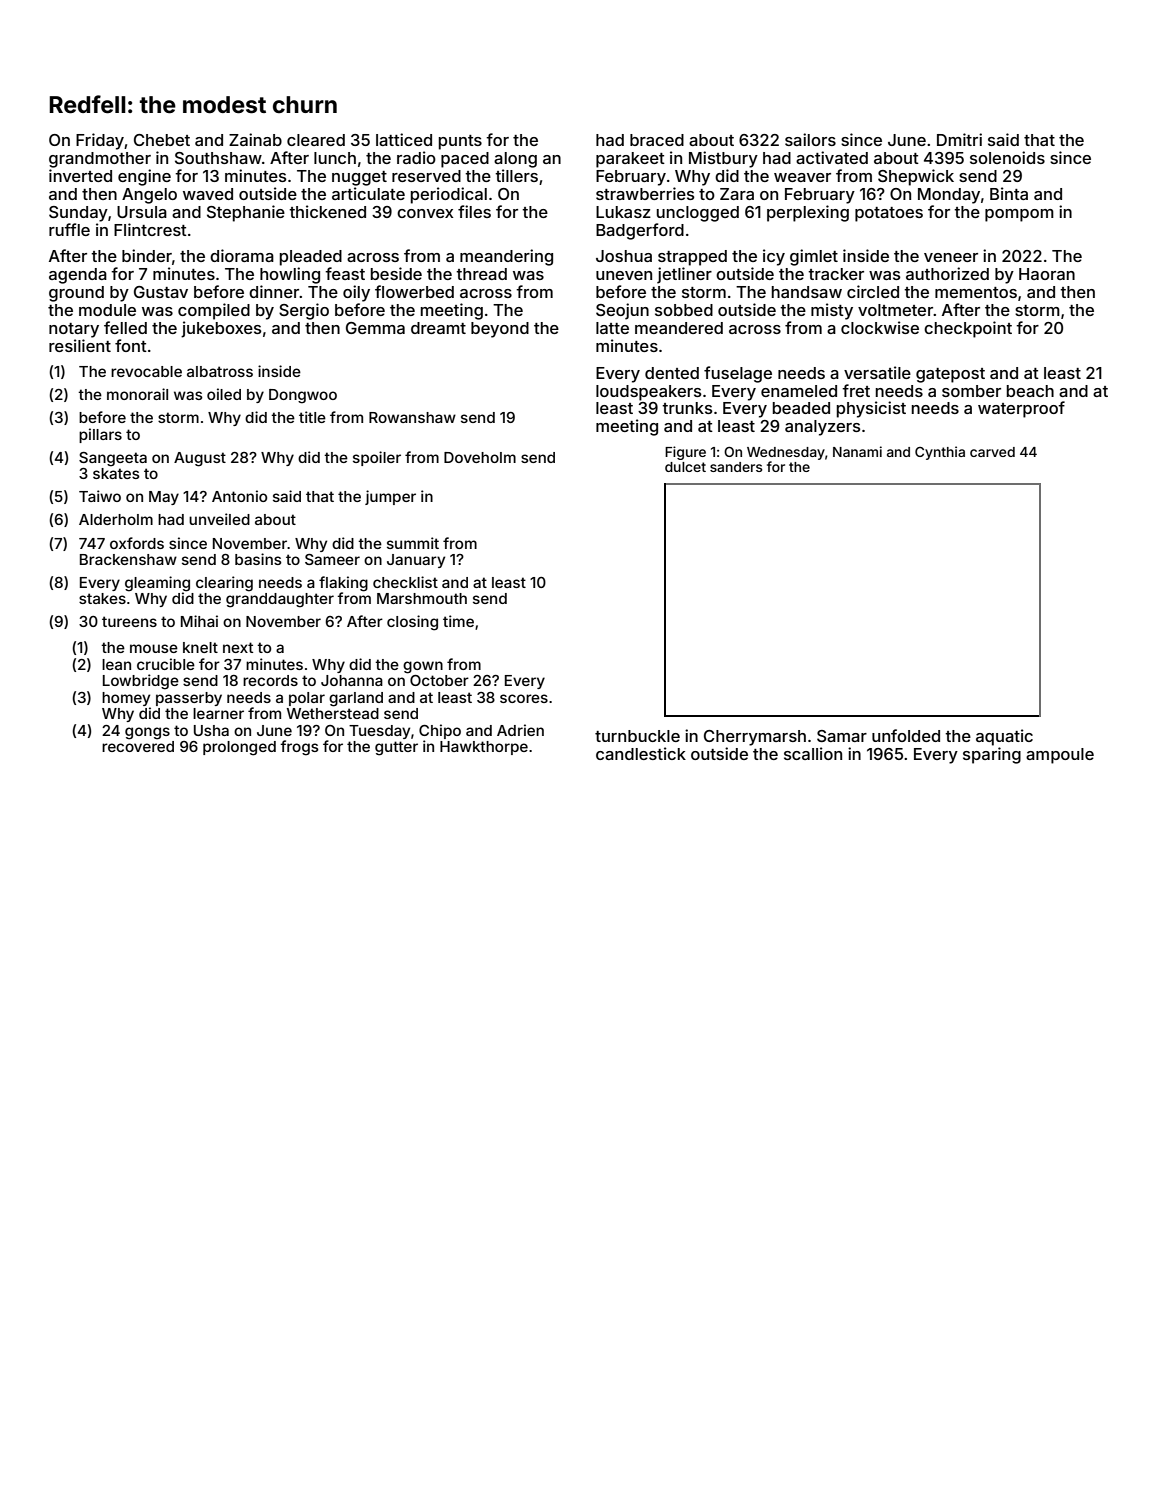  Describe the element at coordinates (992, 452) in the document. I see `carved` at that location.
